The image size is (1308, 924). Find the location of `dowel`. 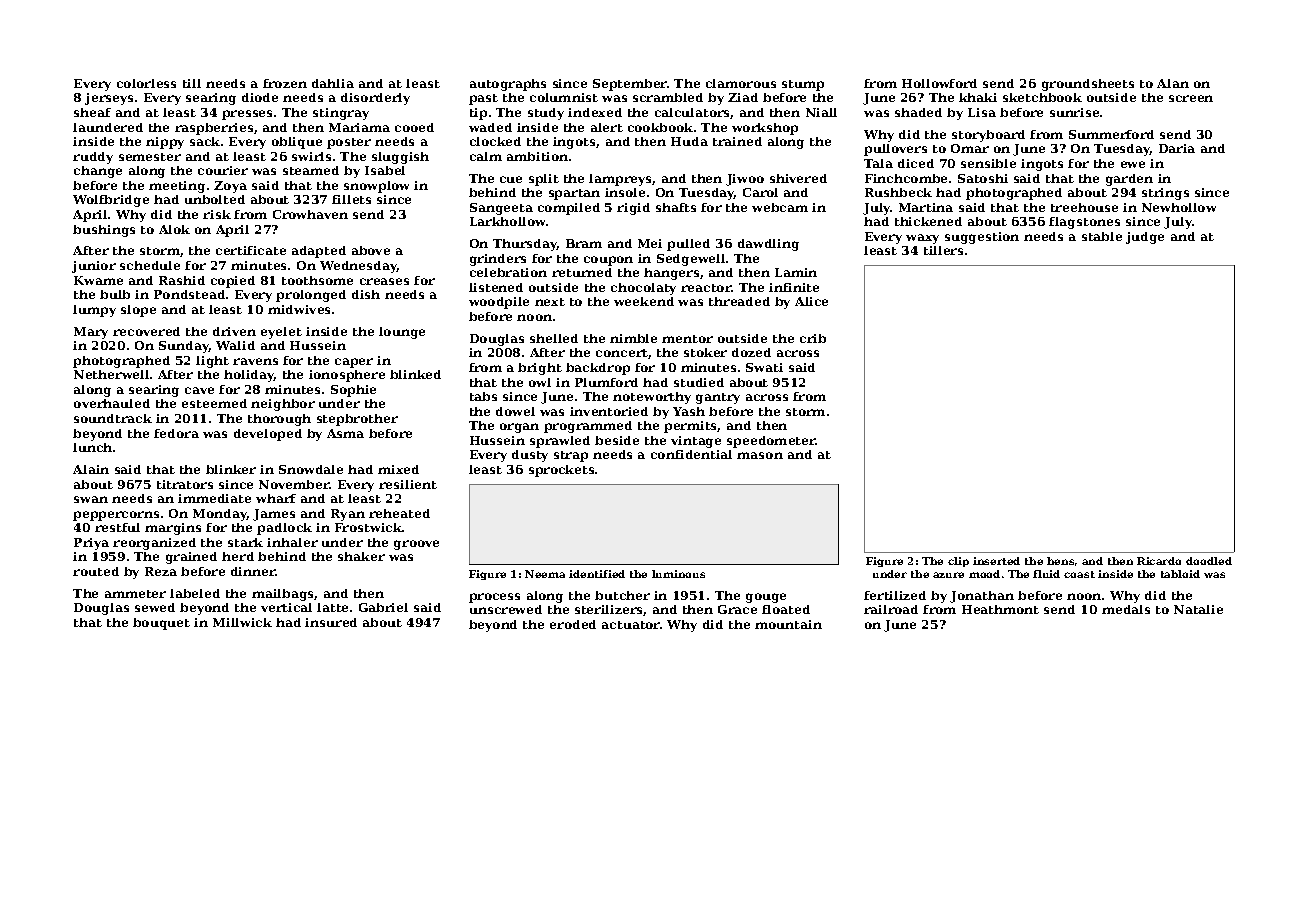

dowel is located at coordinates (515, 411).
